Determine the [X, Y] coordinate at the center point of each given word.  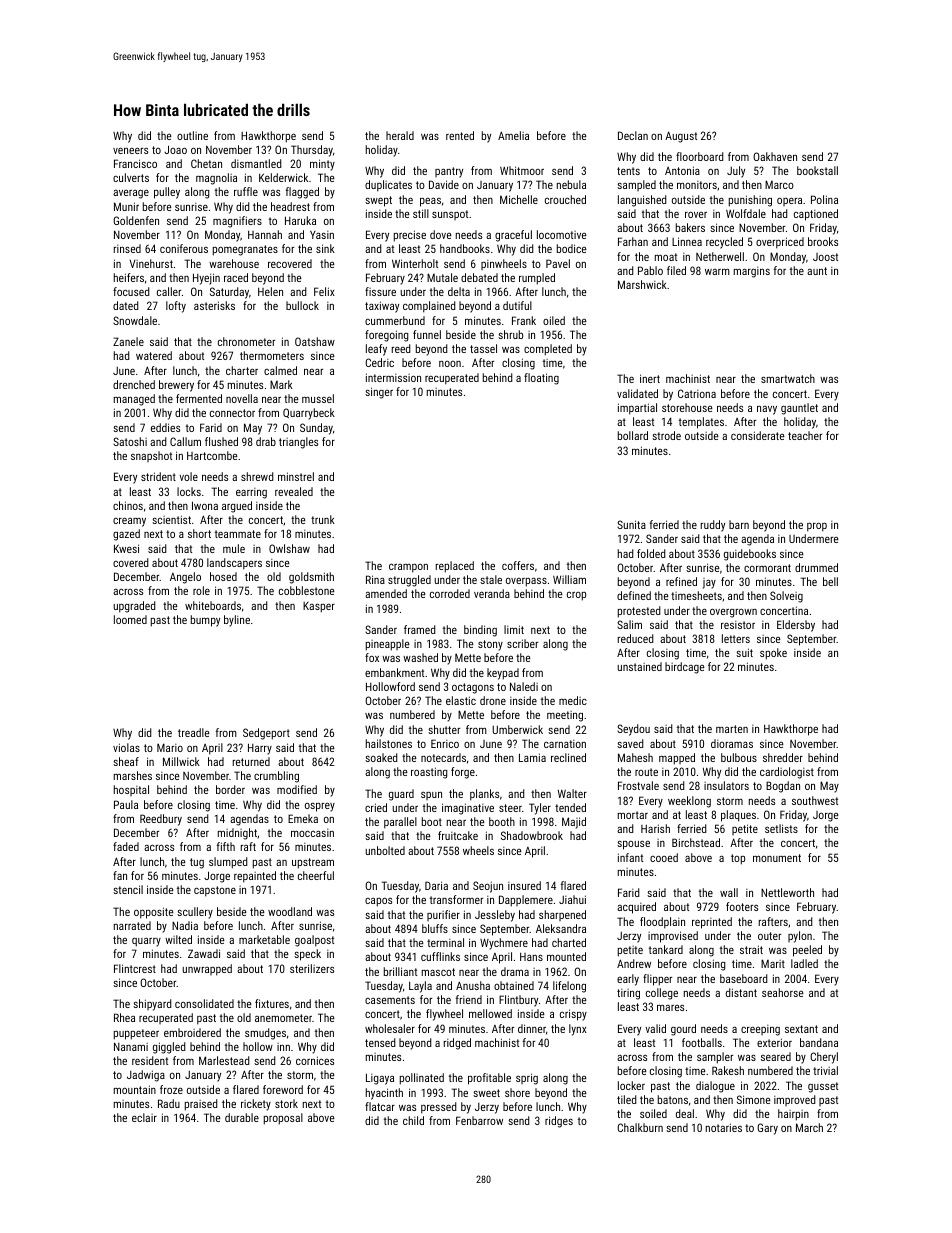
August [681, 137]
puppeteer [136, 1034]
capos [378, 902]
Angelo [185, 578]
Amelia [513, 135]
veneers [130, 150]
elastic [461, 700]
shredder [783, 757]
